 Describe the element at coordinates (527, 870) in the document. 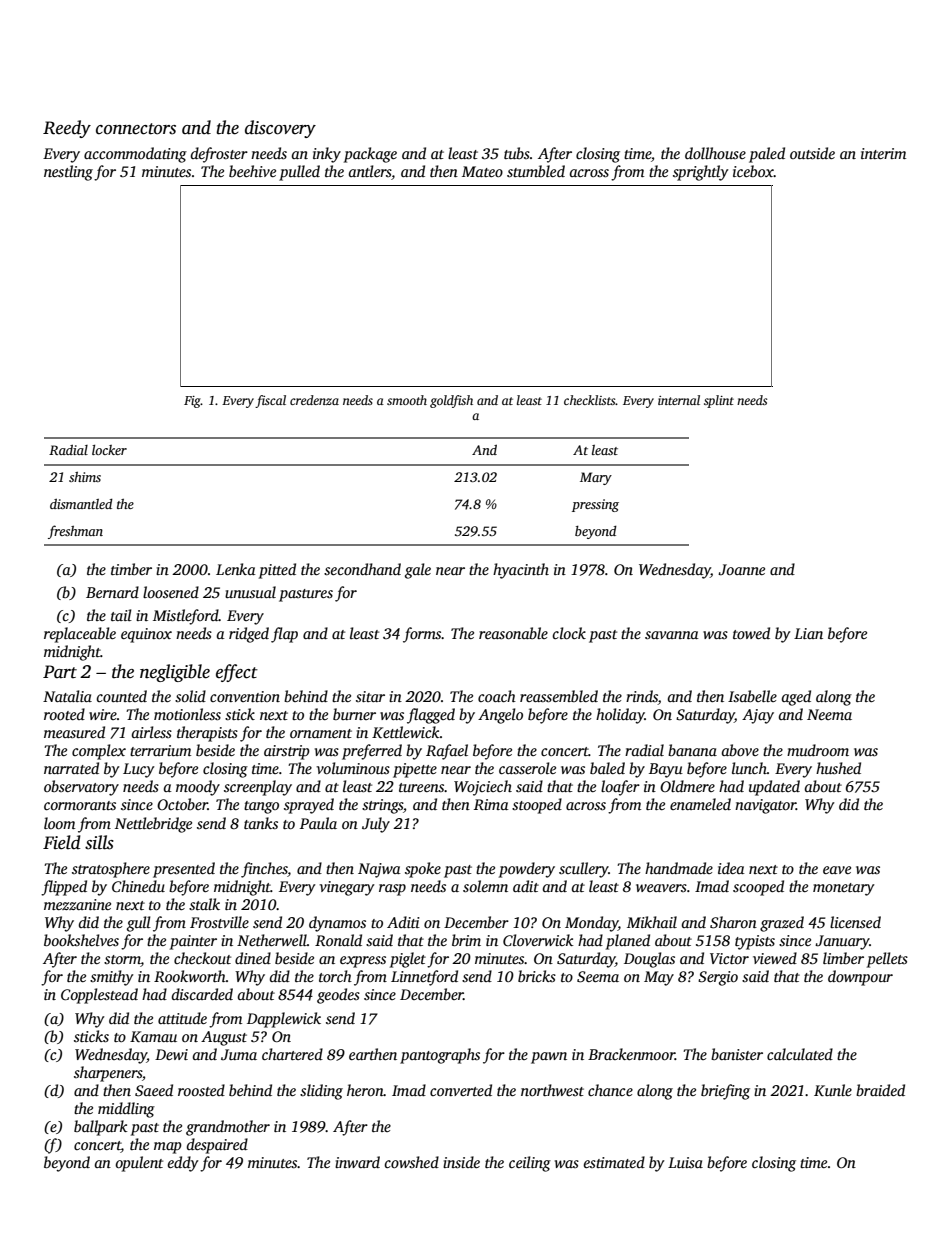

I see `powdery` at that location.
